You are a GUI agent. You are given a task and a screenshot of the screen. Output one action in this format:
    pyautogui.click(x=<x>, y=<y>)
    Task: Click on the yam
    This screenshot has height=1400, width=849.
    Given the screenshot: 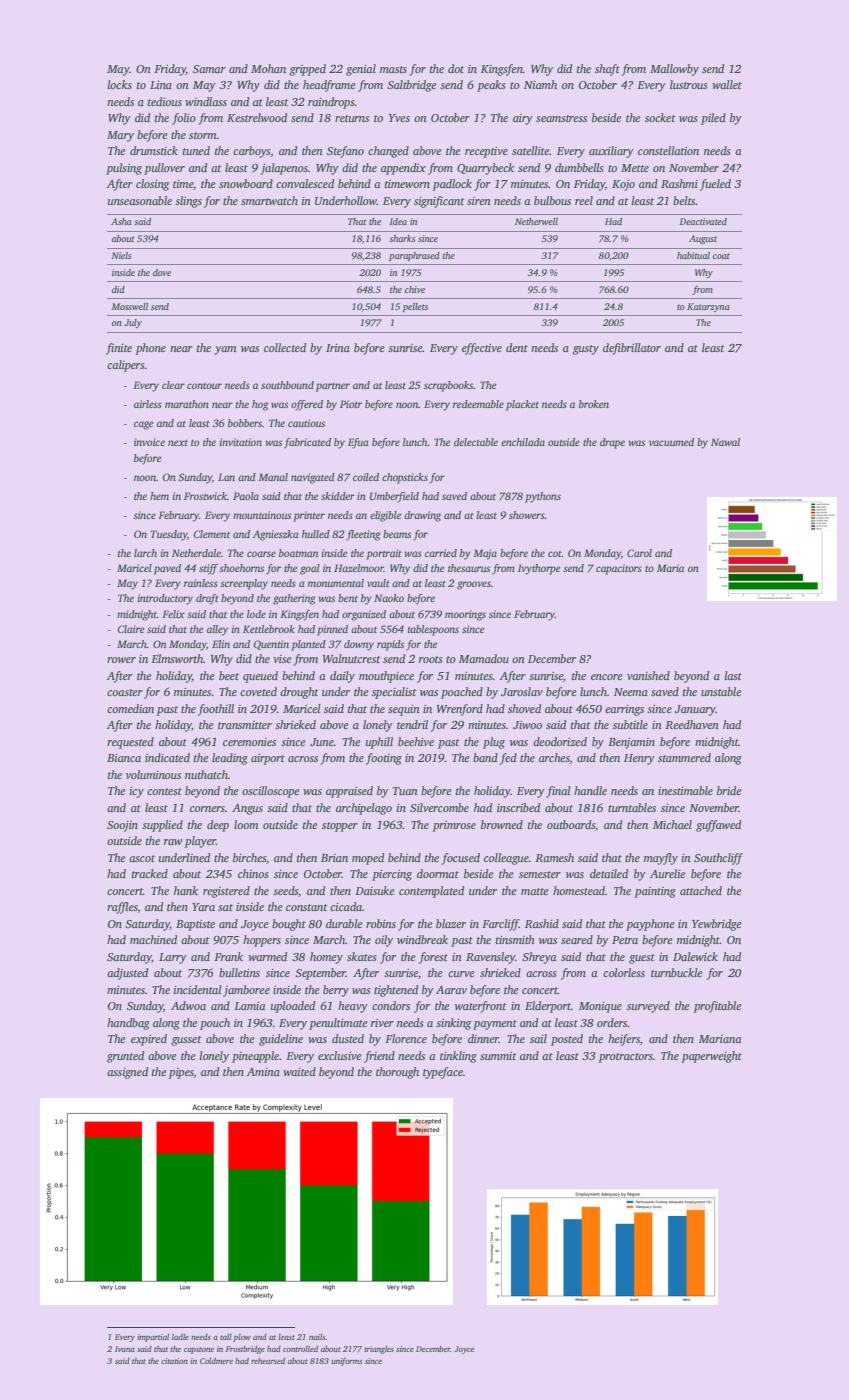 What is the action you would take?
    pyautogui.click(x=225, y=350)
